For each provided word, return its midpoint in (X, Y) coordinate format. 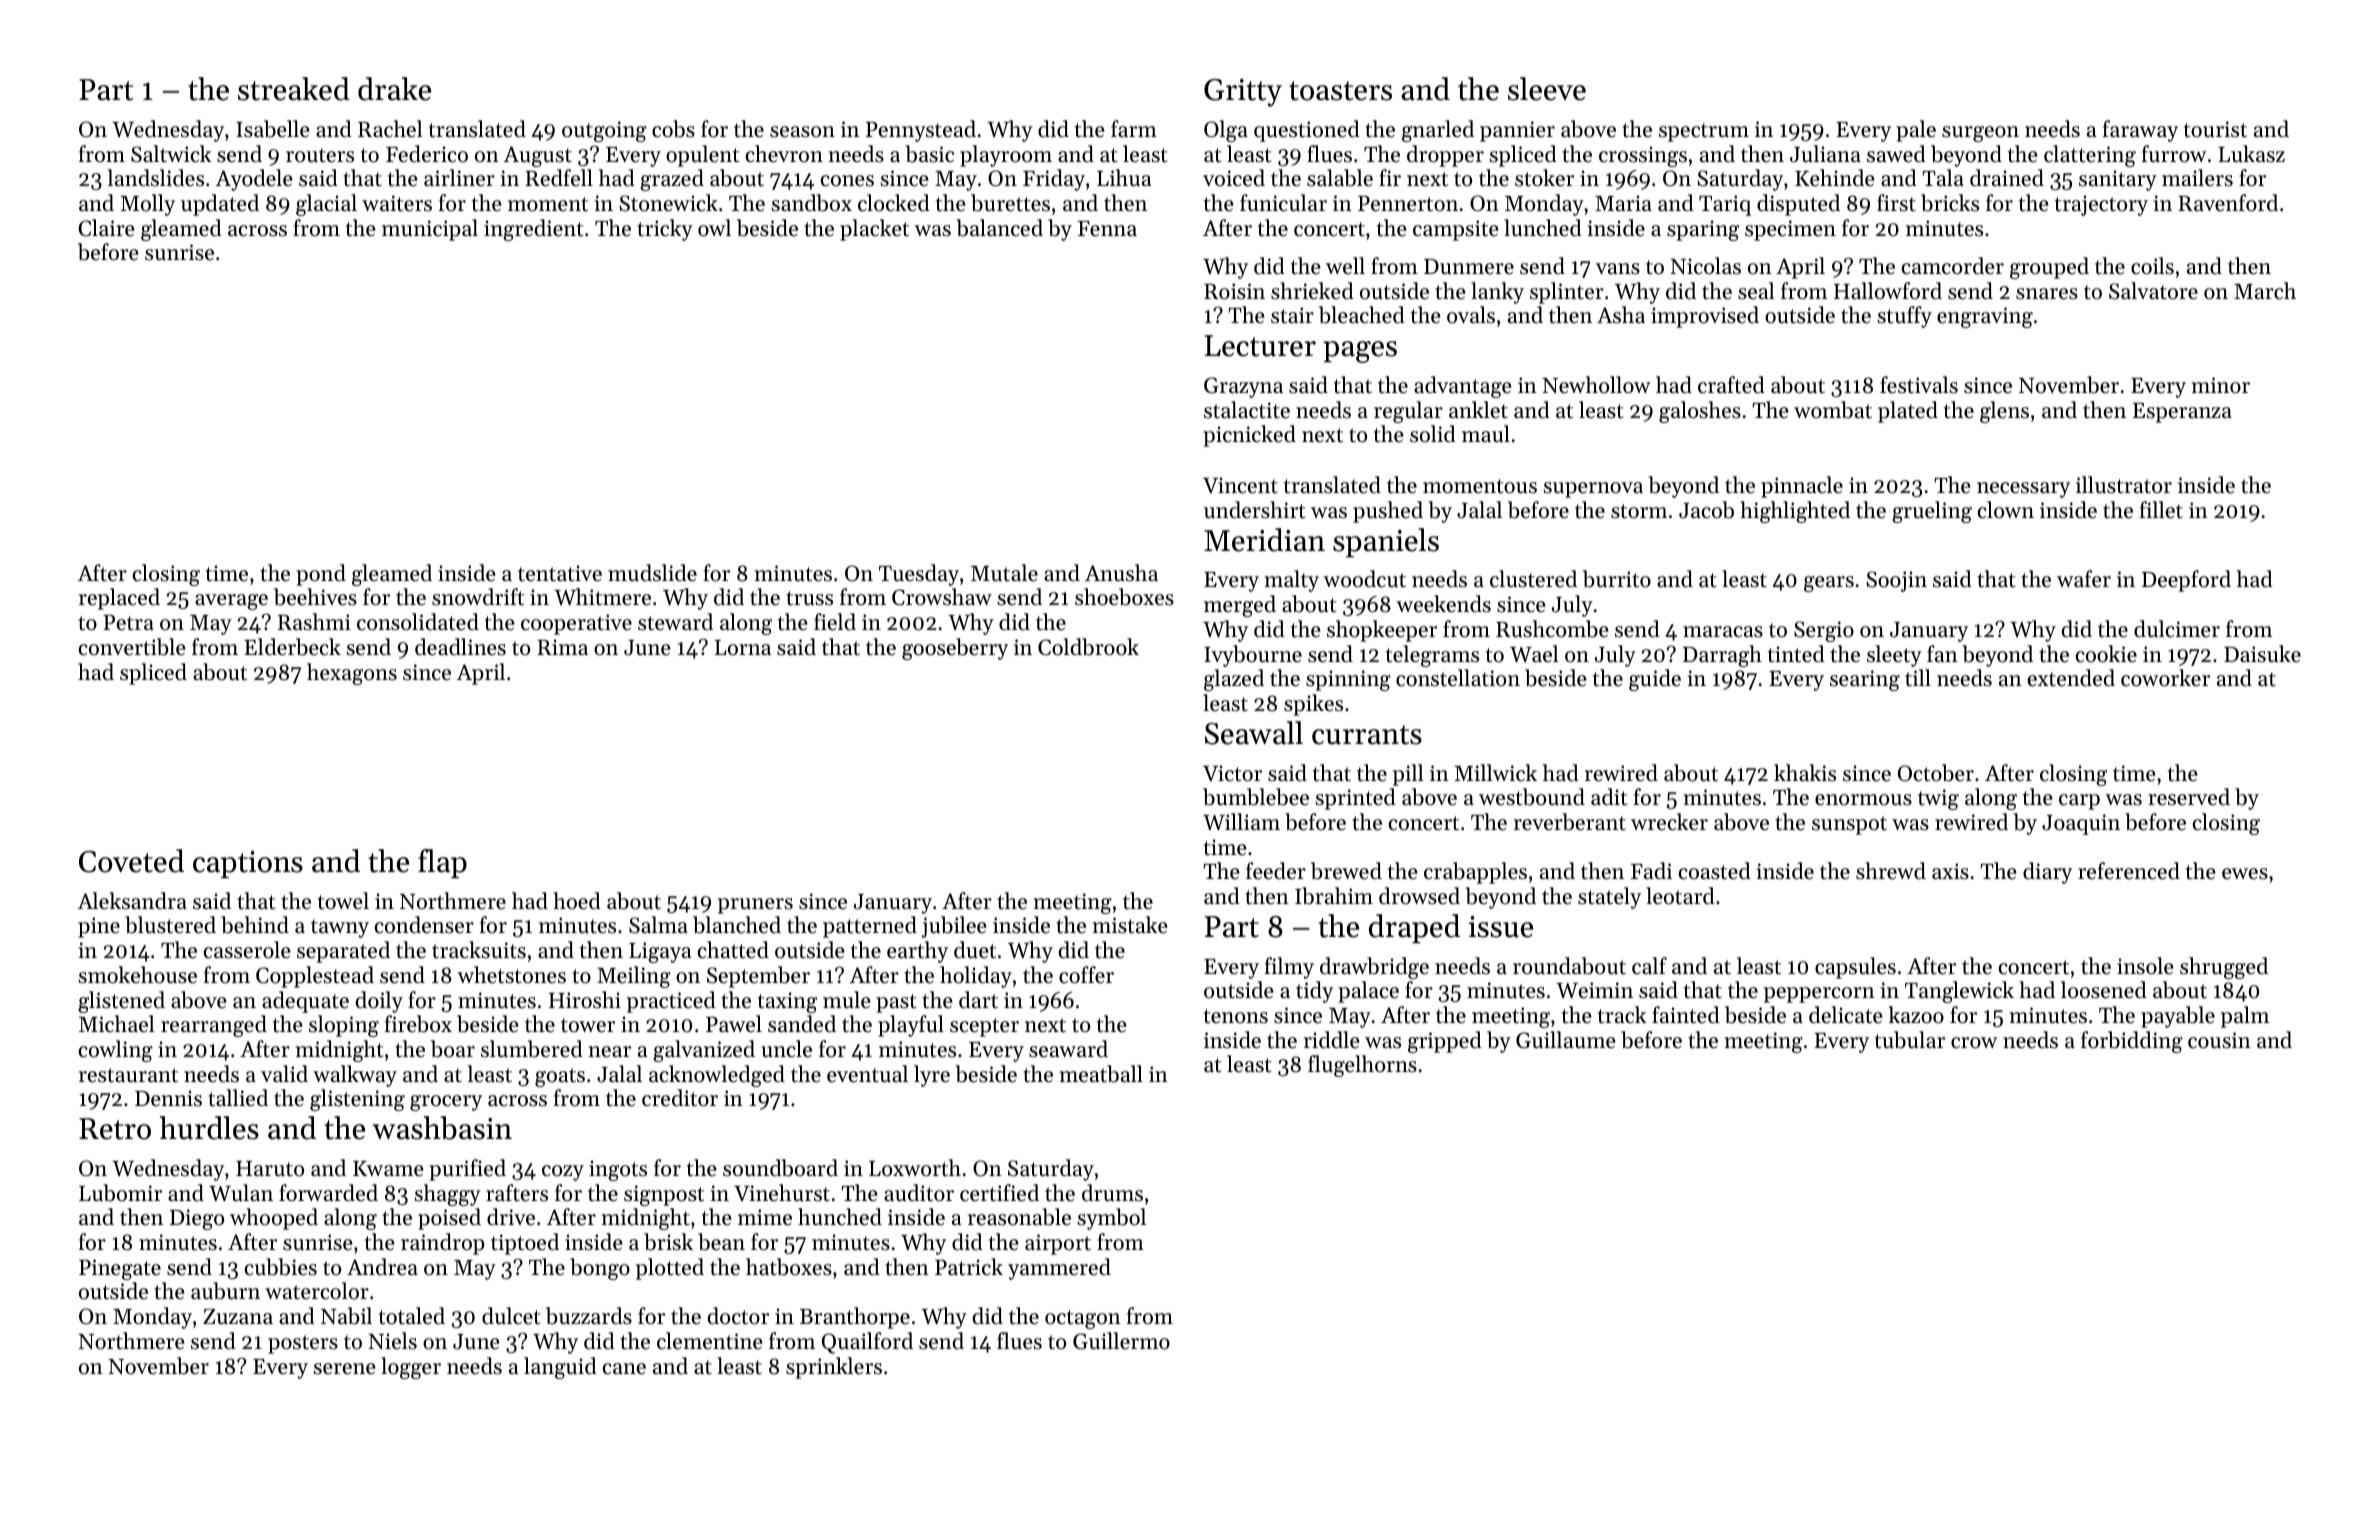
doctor (738, 1316)
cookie (2106, 654)
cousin (2219, 1040)
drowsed (1419, 896)
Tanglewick (1959, 992)
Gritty (1243, 93)
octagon (1083, 1319)
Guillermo (1121, 1341)
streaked (294, 89)
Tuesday (919, 575)
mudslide (652, 573)
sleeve (1547, 89)
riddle (1332, 1040)
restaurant (128, 1075)
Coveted (131, 861)
